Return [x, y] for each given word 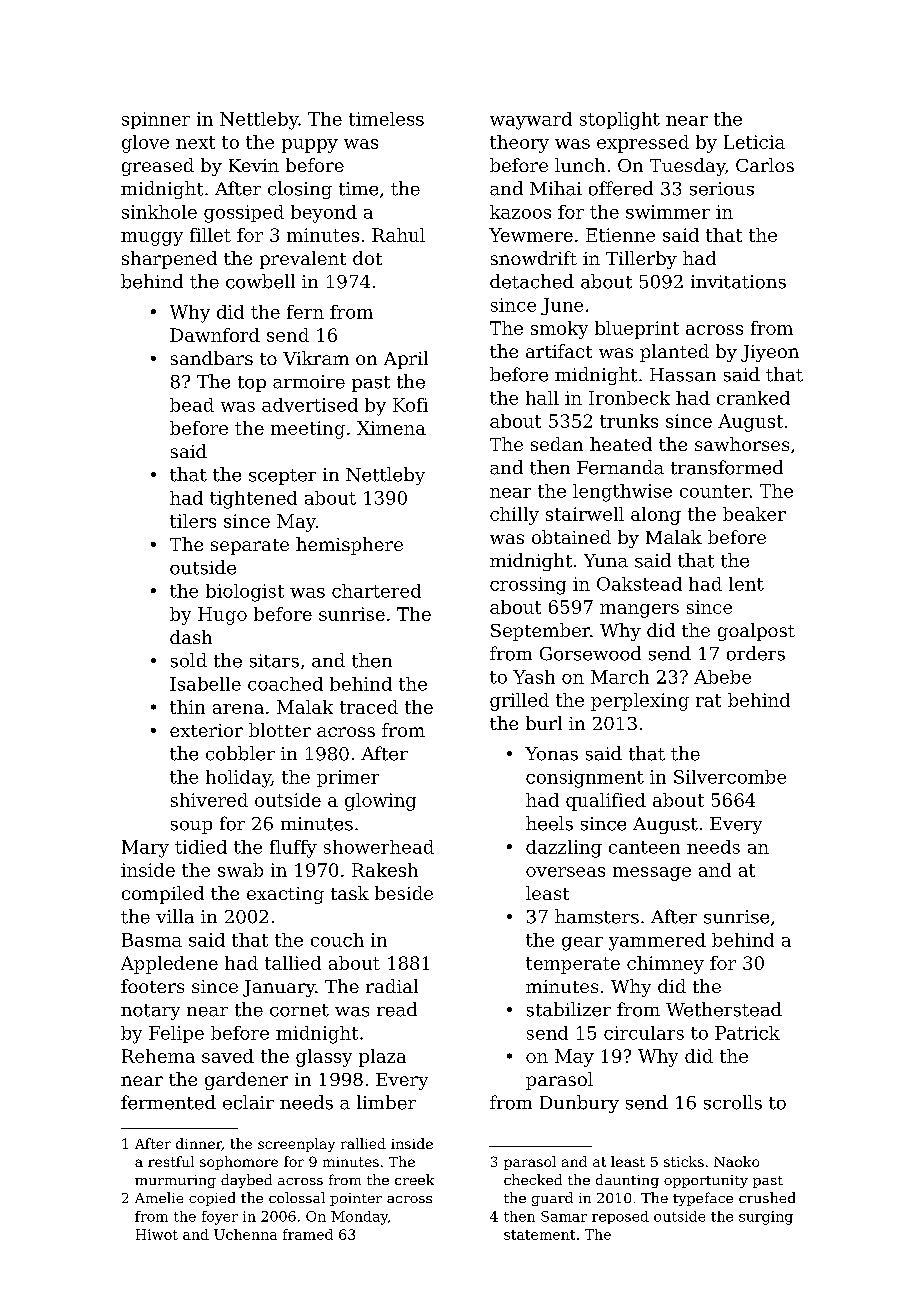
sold [189, 660]
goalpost [756, 632]
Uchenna [245, 1234]
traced [369, 707]
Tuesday [687, 167]
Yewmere [531, 235]
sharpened [169, 260]
